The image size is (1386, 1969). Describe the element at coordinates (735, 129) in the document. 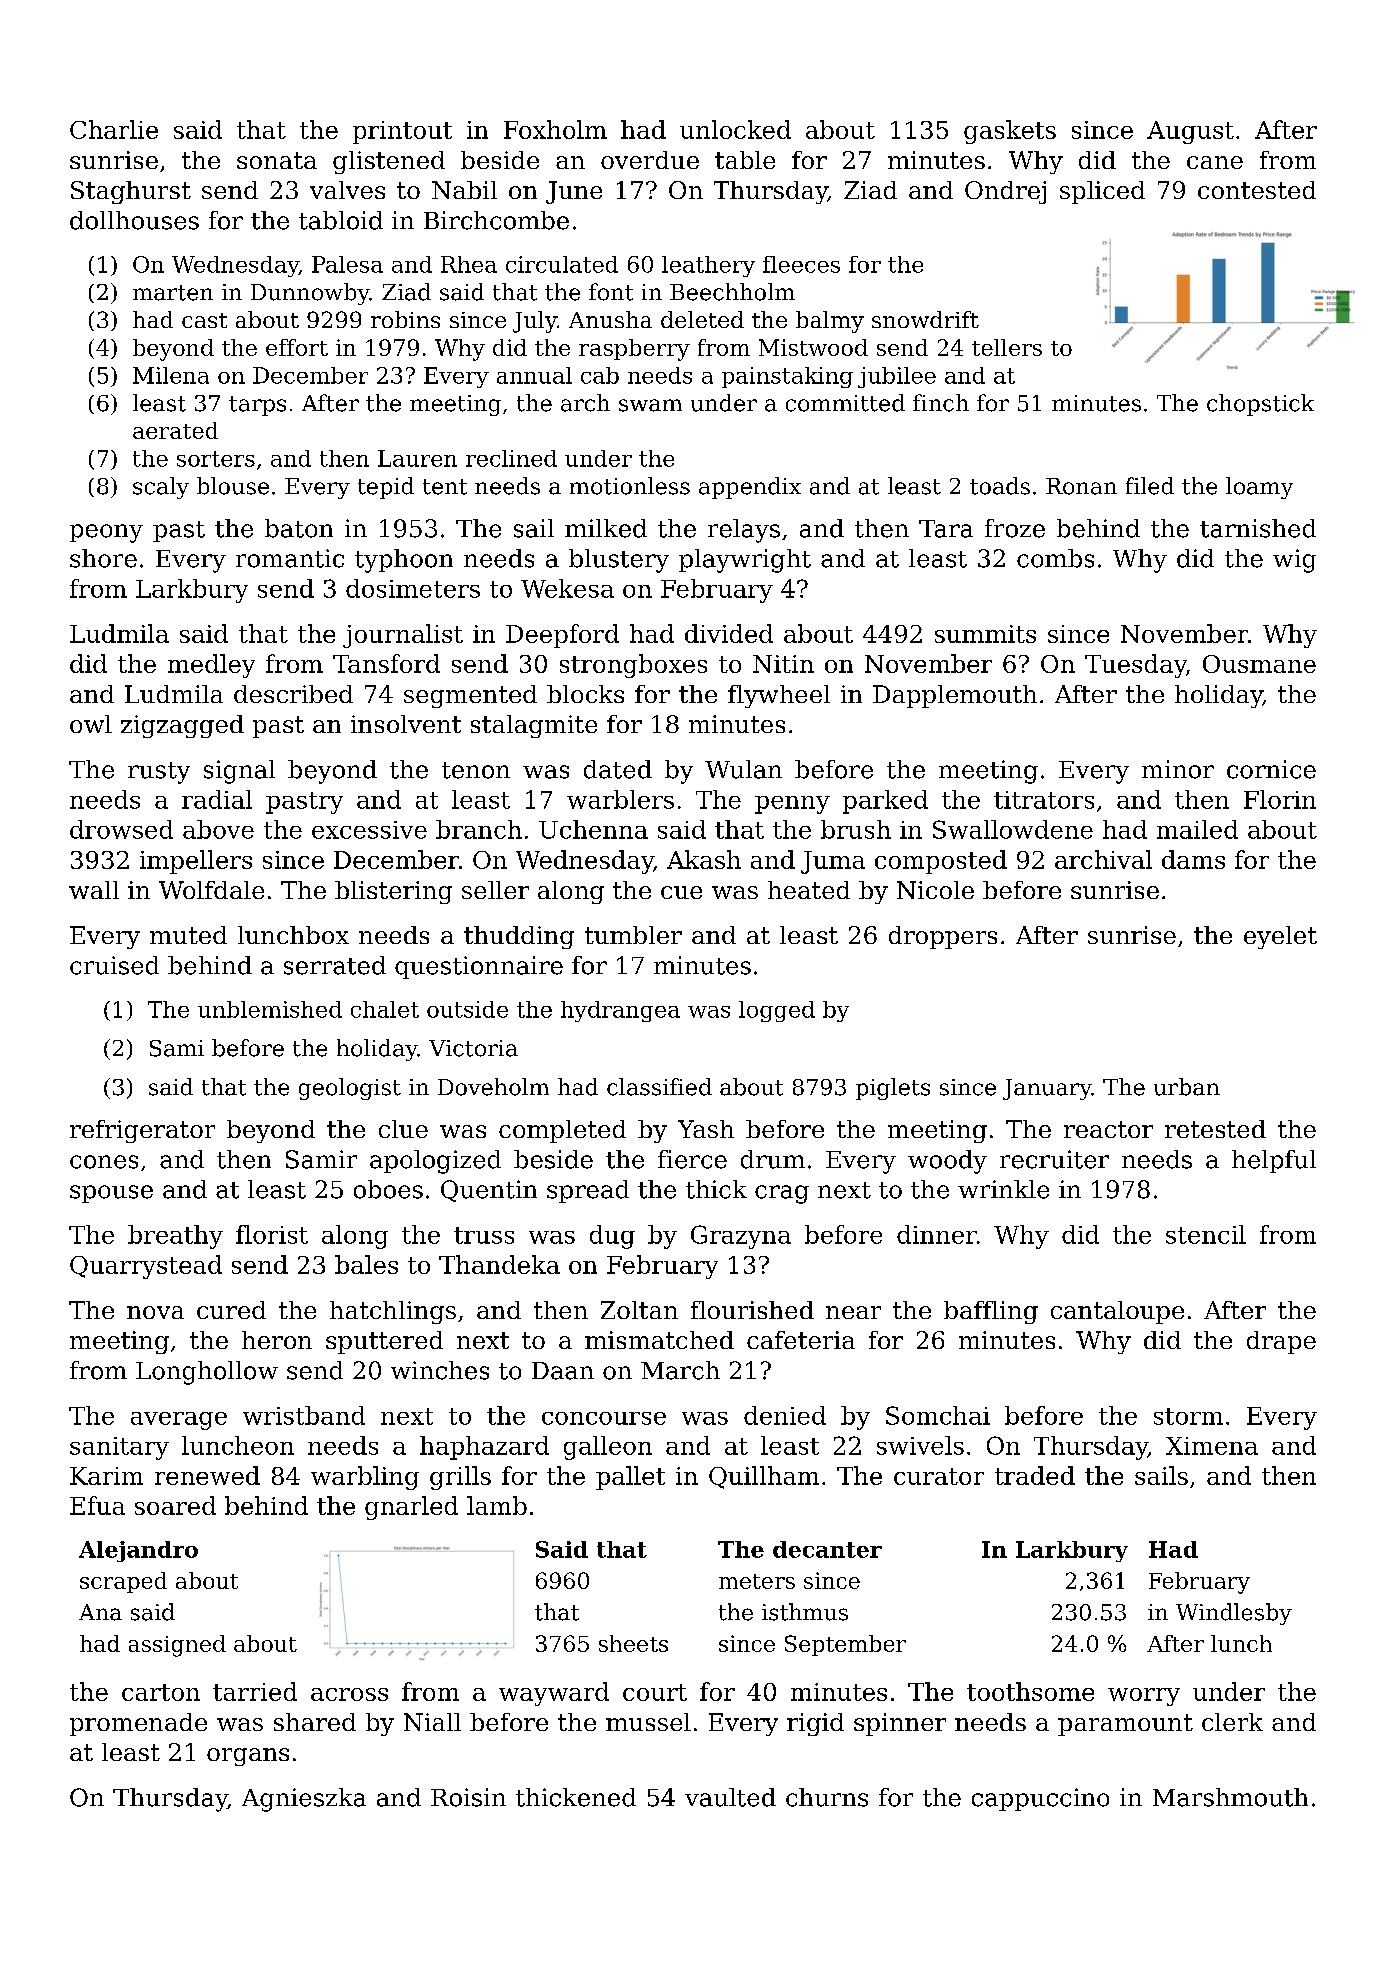

I see `unlocked` at that location.
